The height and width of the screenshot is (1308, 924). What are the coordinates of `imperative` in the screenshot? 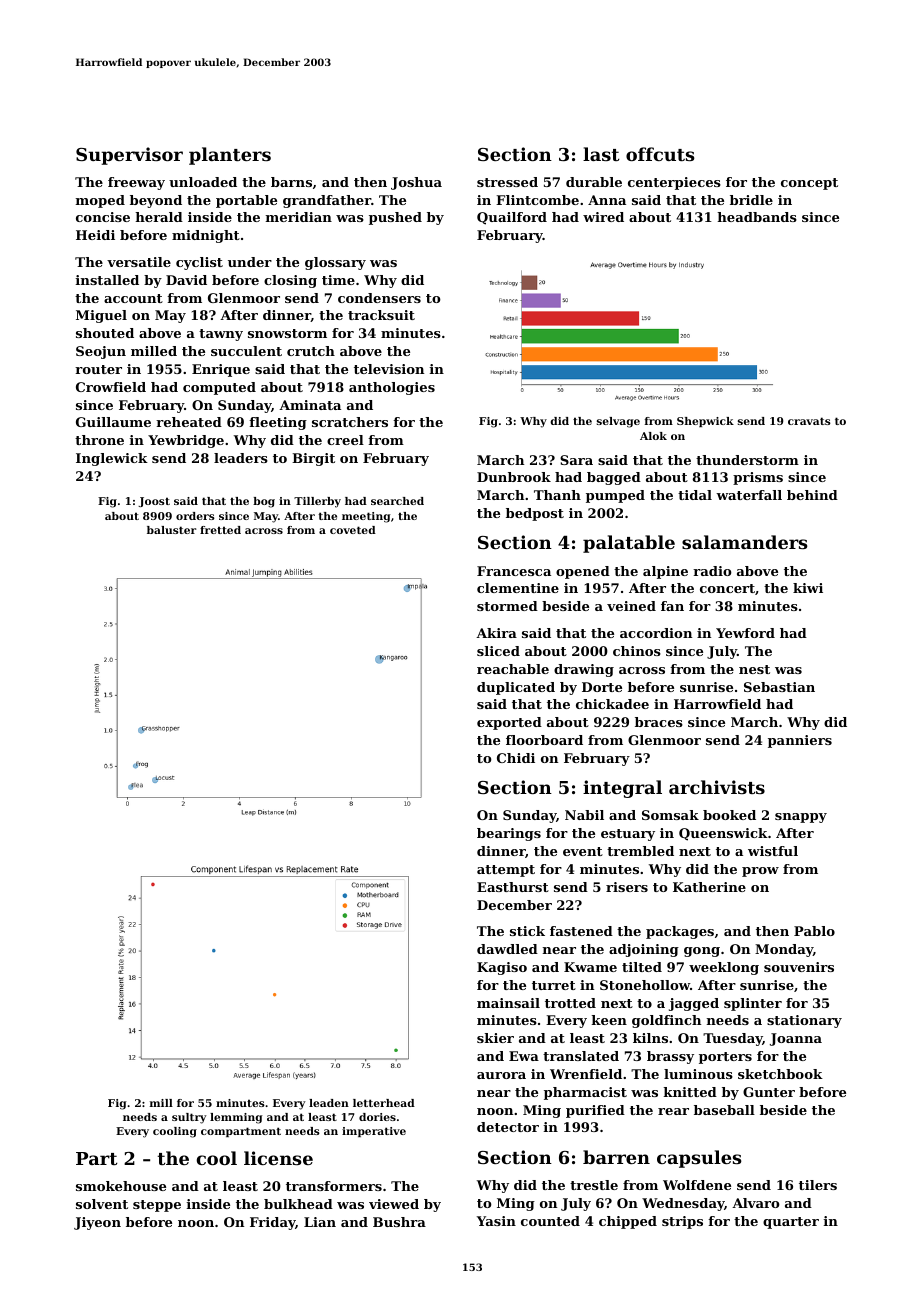 It's located at (374, 1132).
